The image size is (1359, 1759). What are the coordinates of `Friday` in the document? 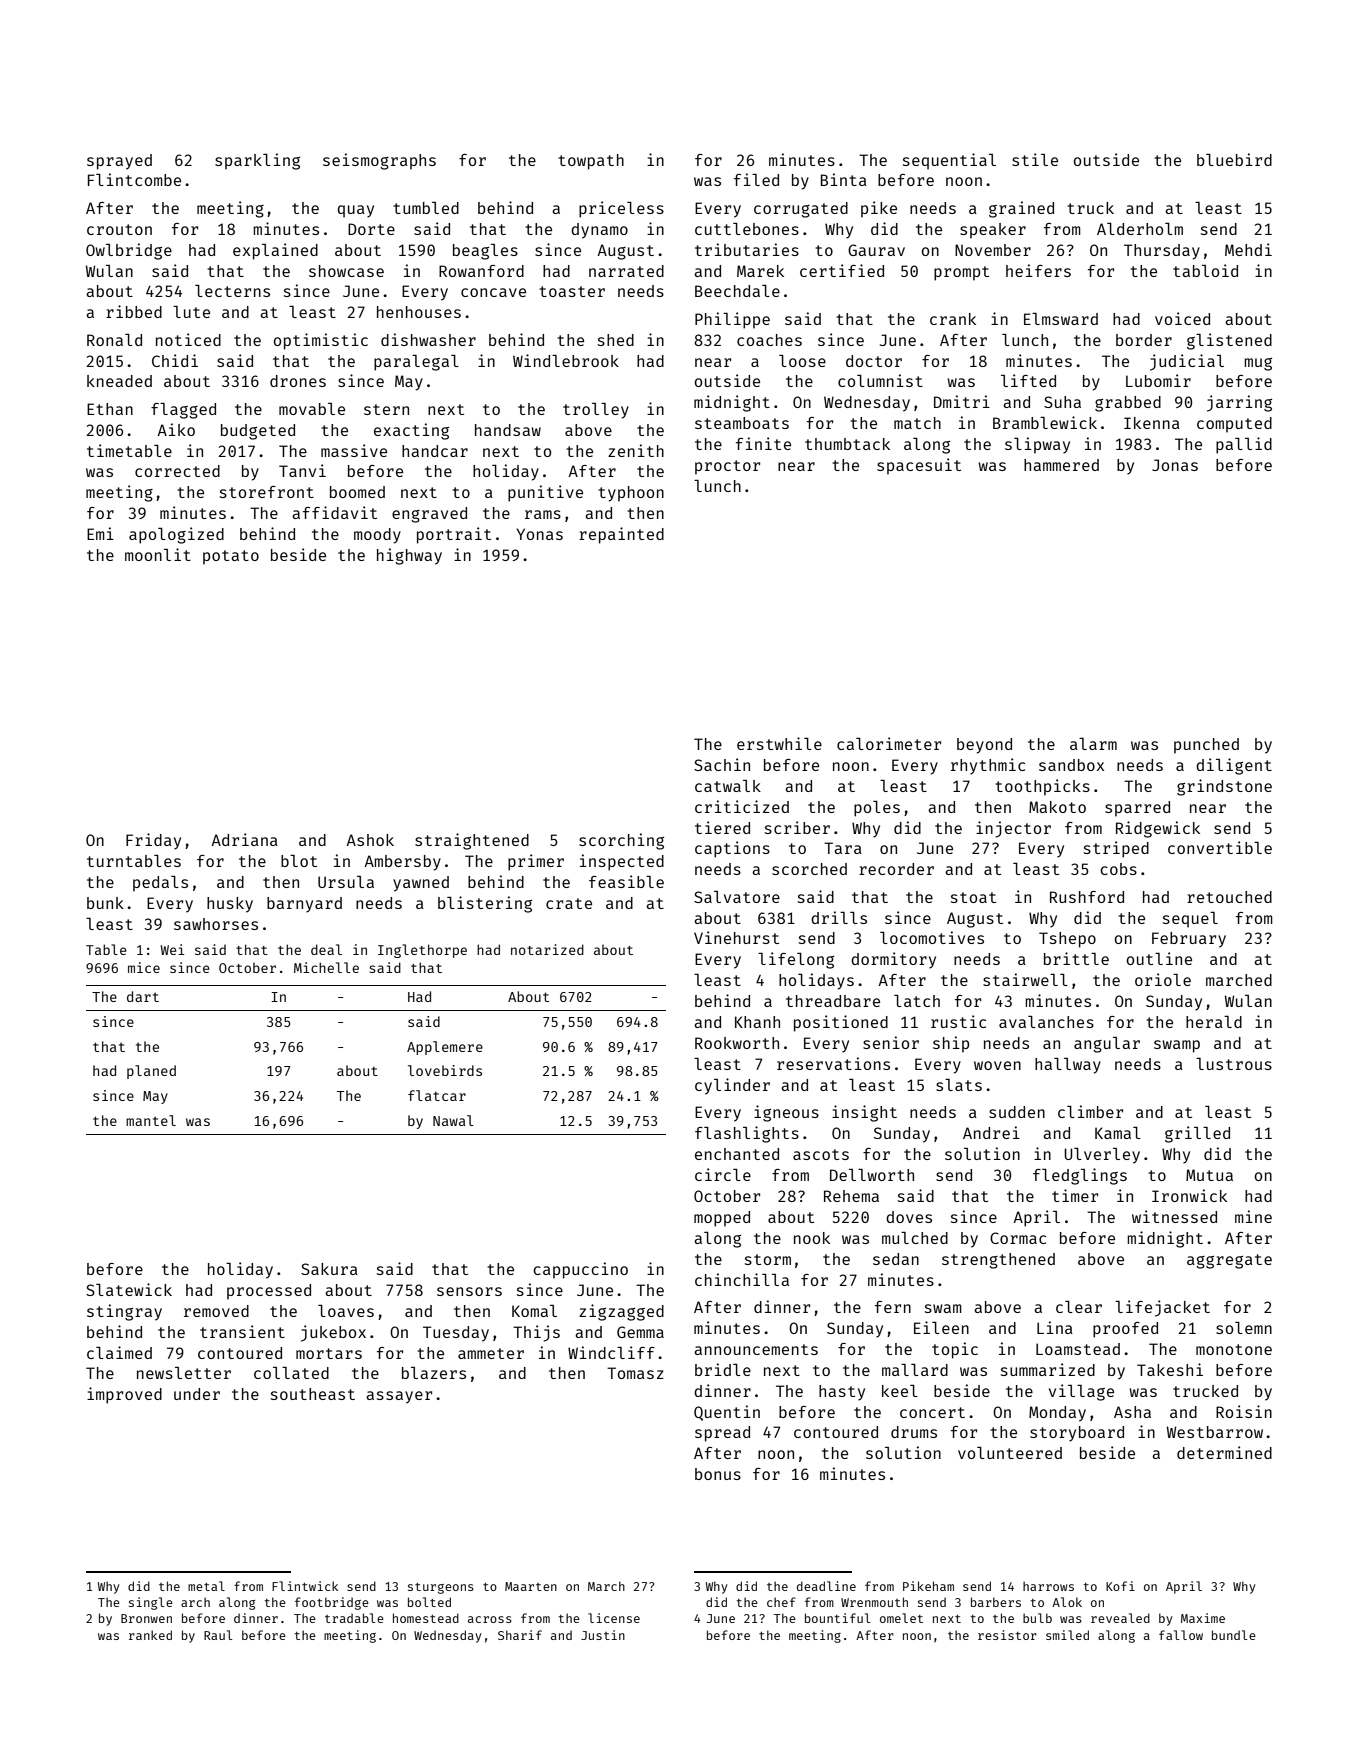 It's located at (153, 841).
